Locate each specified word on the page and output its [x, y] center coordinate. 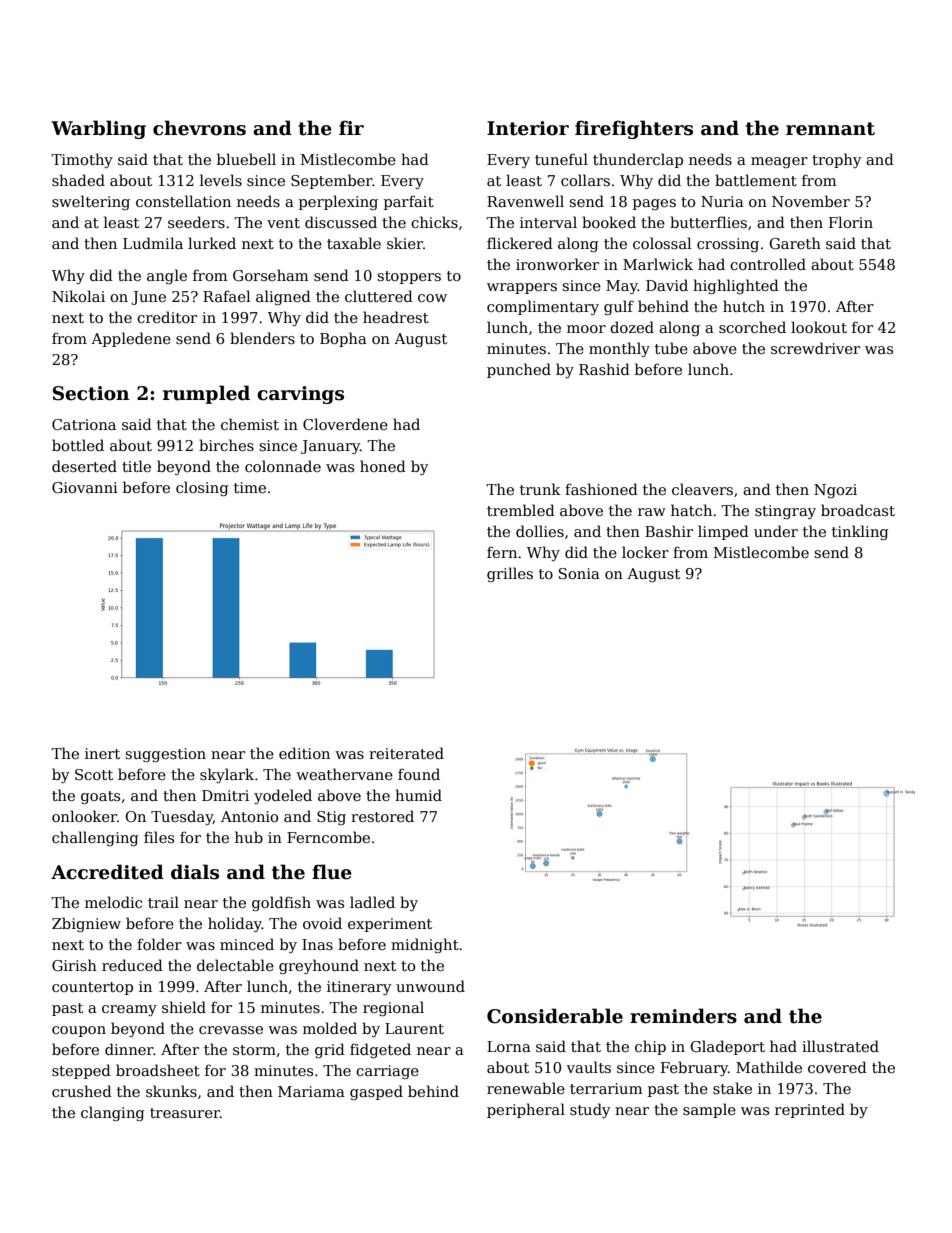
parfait [409, 202]
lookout [819, 327]
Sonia [579, 573]
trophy [836, 160]
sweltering [91, 202]
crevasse [231, 1030]
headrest [396, 317]
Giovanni [85, 487]
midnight [425, 945]
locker [645, 552]
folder [159, 944]
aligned [283, 297]
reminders [683, 1016]
